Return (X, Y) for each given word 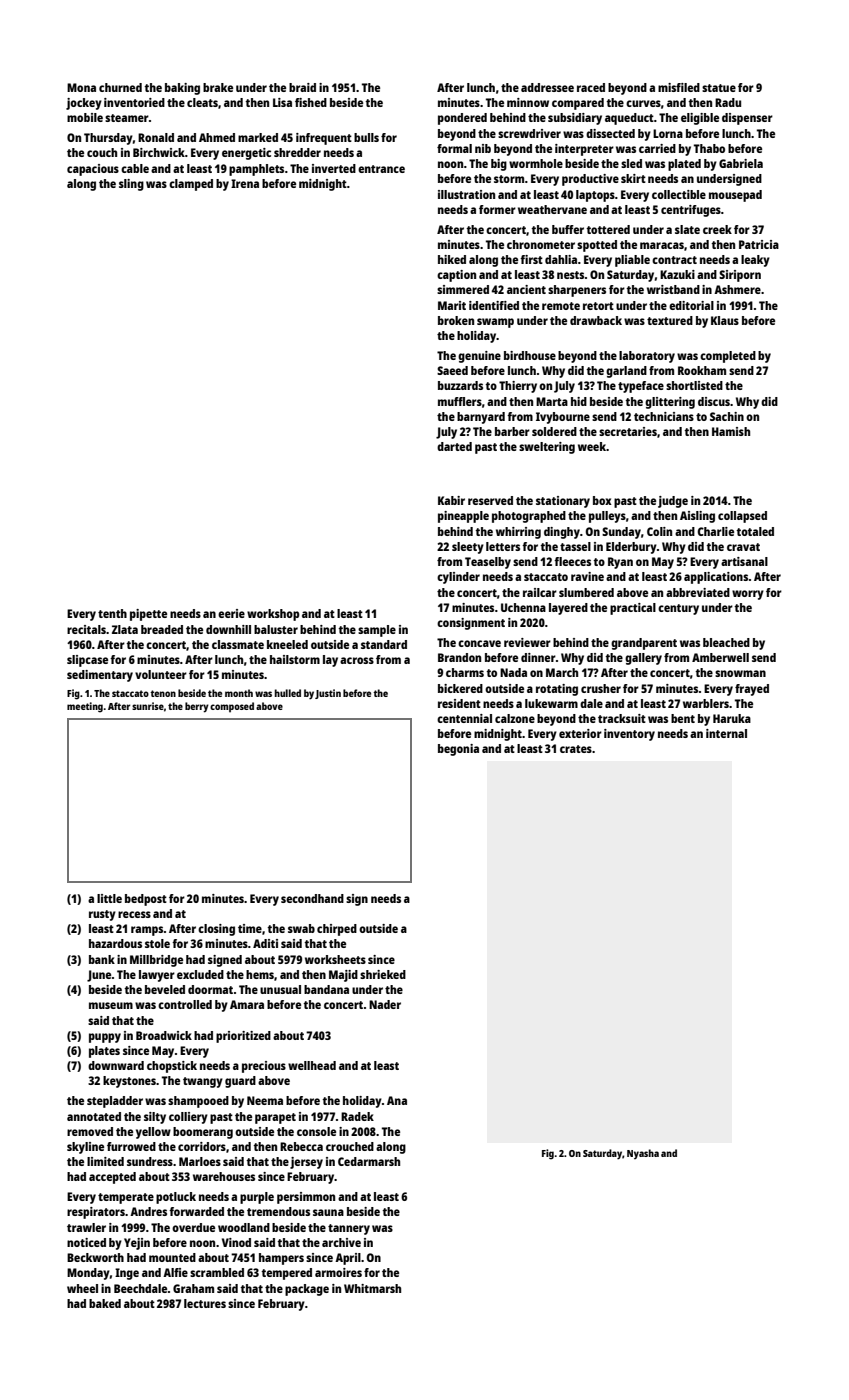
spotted (597, 246)
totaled (755, 531)
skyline (85, 1148)
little (109, 898)
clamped (191, 185)
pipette (148, 615)
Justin (328, 694)
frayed (752, 690)
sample (377, 631)
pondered (462, 119)
